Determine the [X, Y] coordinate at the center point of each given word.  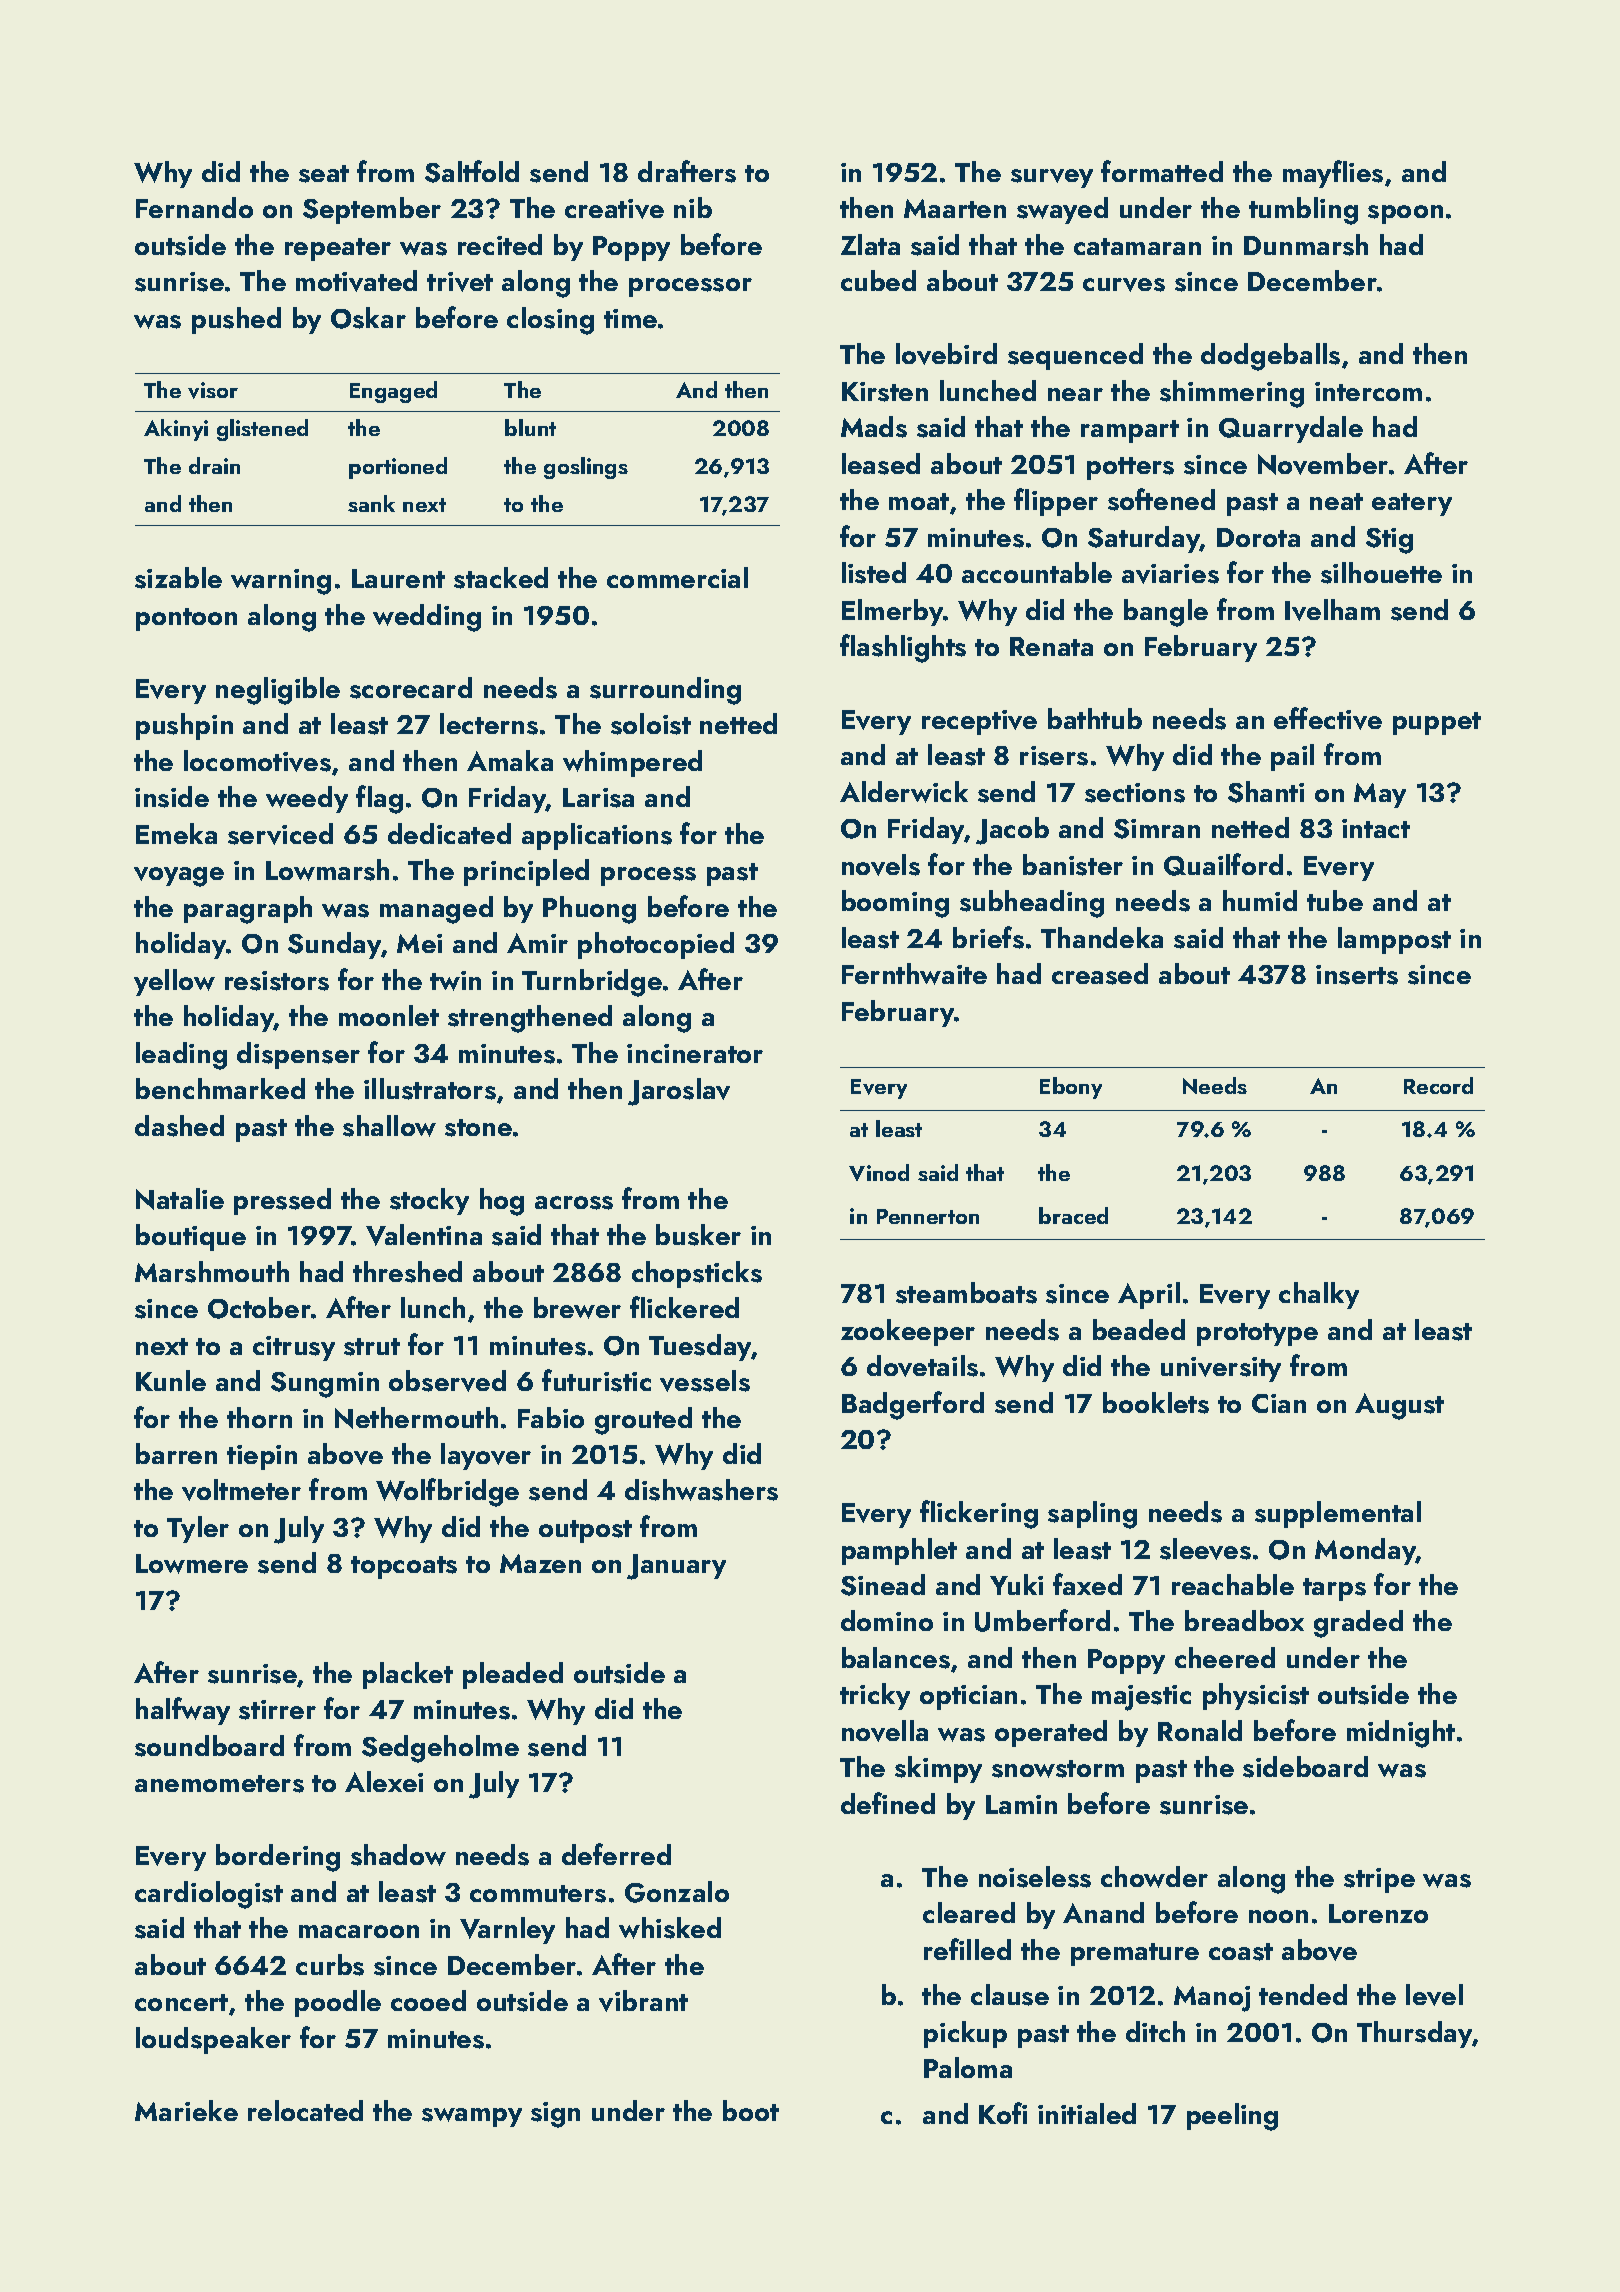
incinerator [695, 1053]
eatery [1412, 504]
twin [455, 981]
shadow [398, 1855]
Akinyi [176, 430]
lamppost [1394, 940]
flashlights [903, 648]
